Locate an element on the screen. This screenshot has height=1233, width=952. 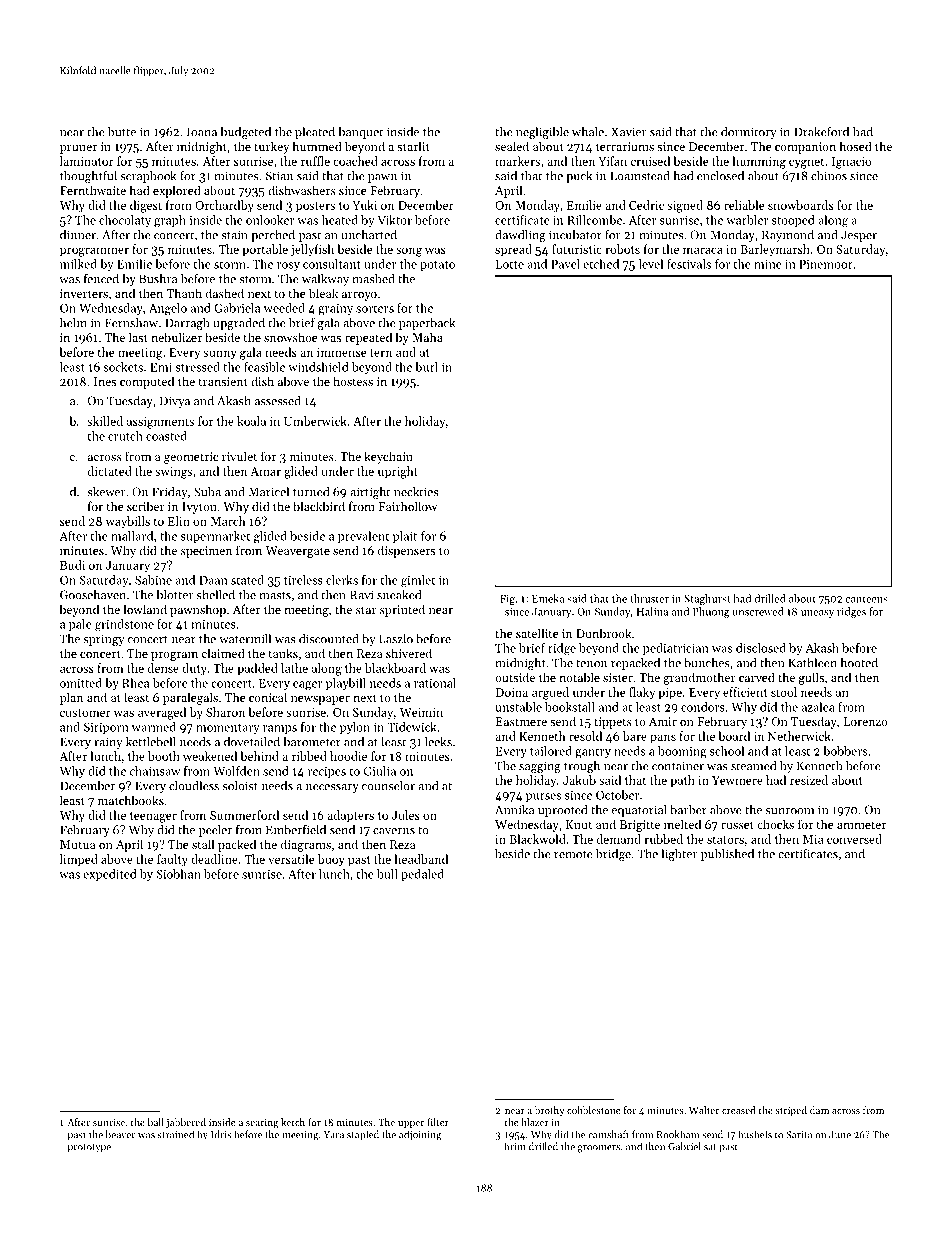
uneasy is located at coordinates (817, 614).
